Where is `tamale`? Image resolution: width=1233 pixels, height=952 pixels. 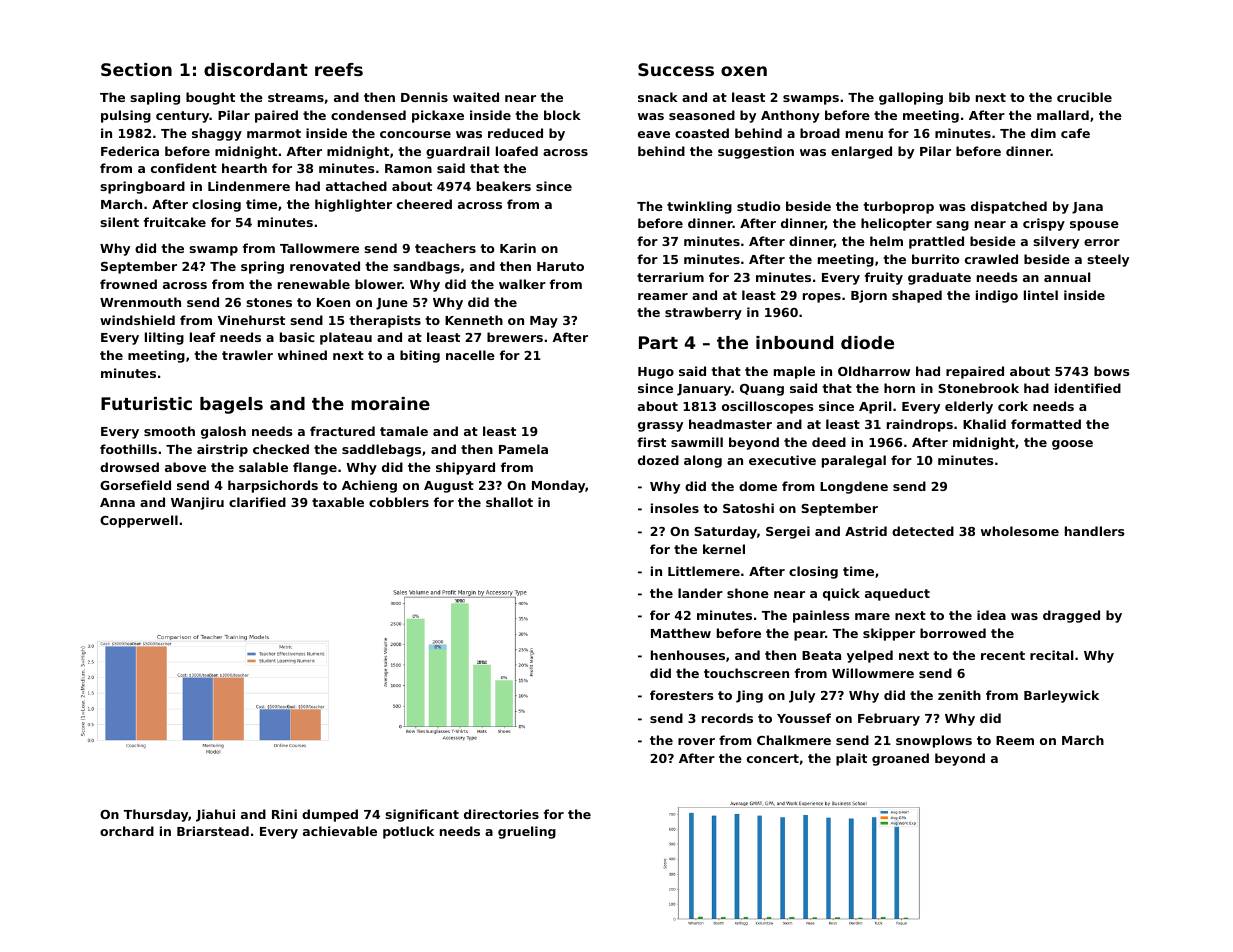
tamale is located at coordinates (404, 431).
